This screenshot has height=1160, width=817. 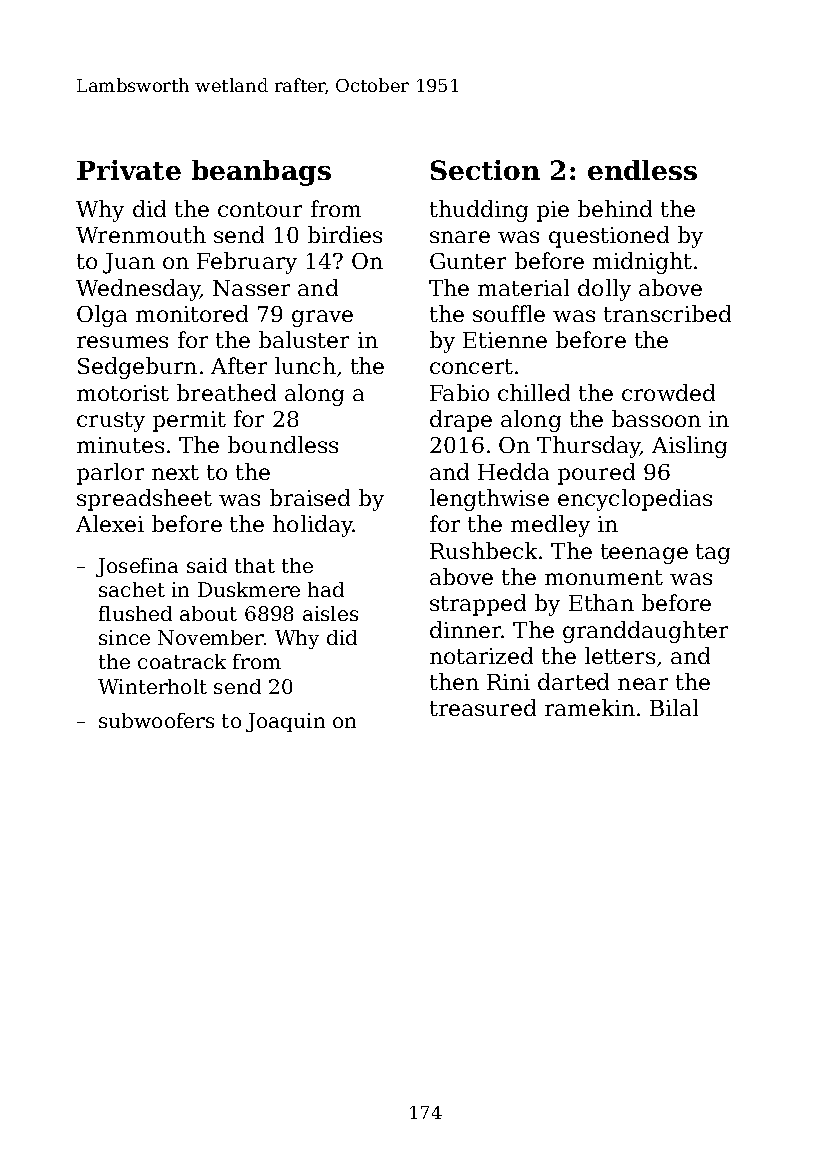 I want to click on boundless, so click(x=283, y=444).
